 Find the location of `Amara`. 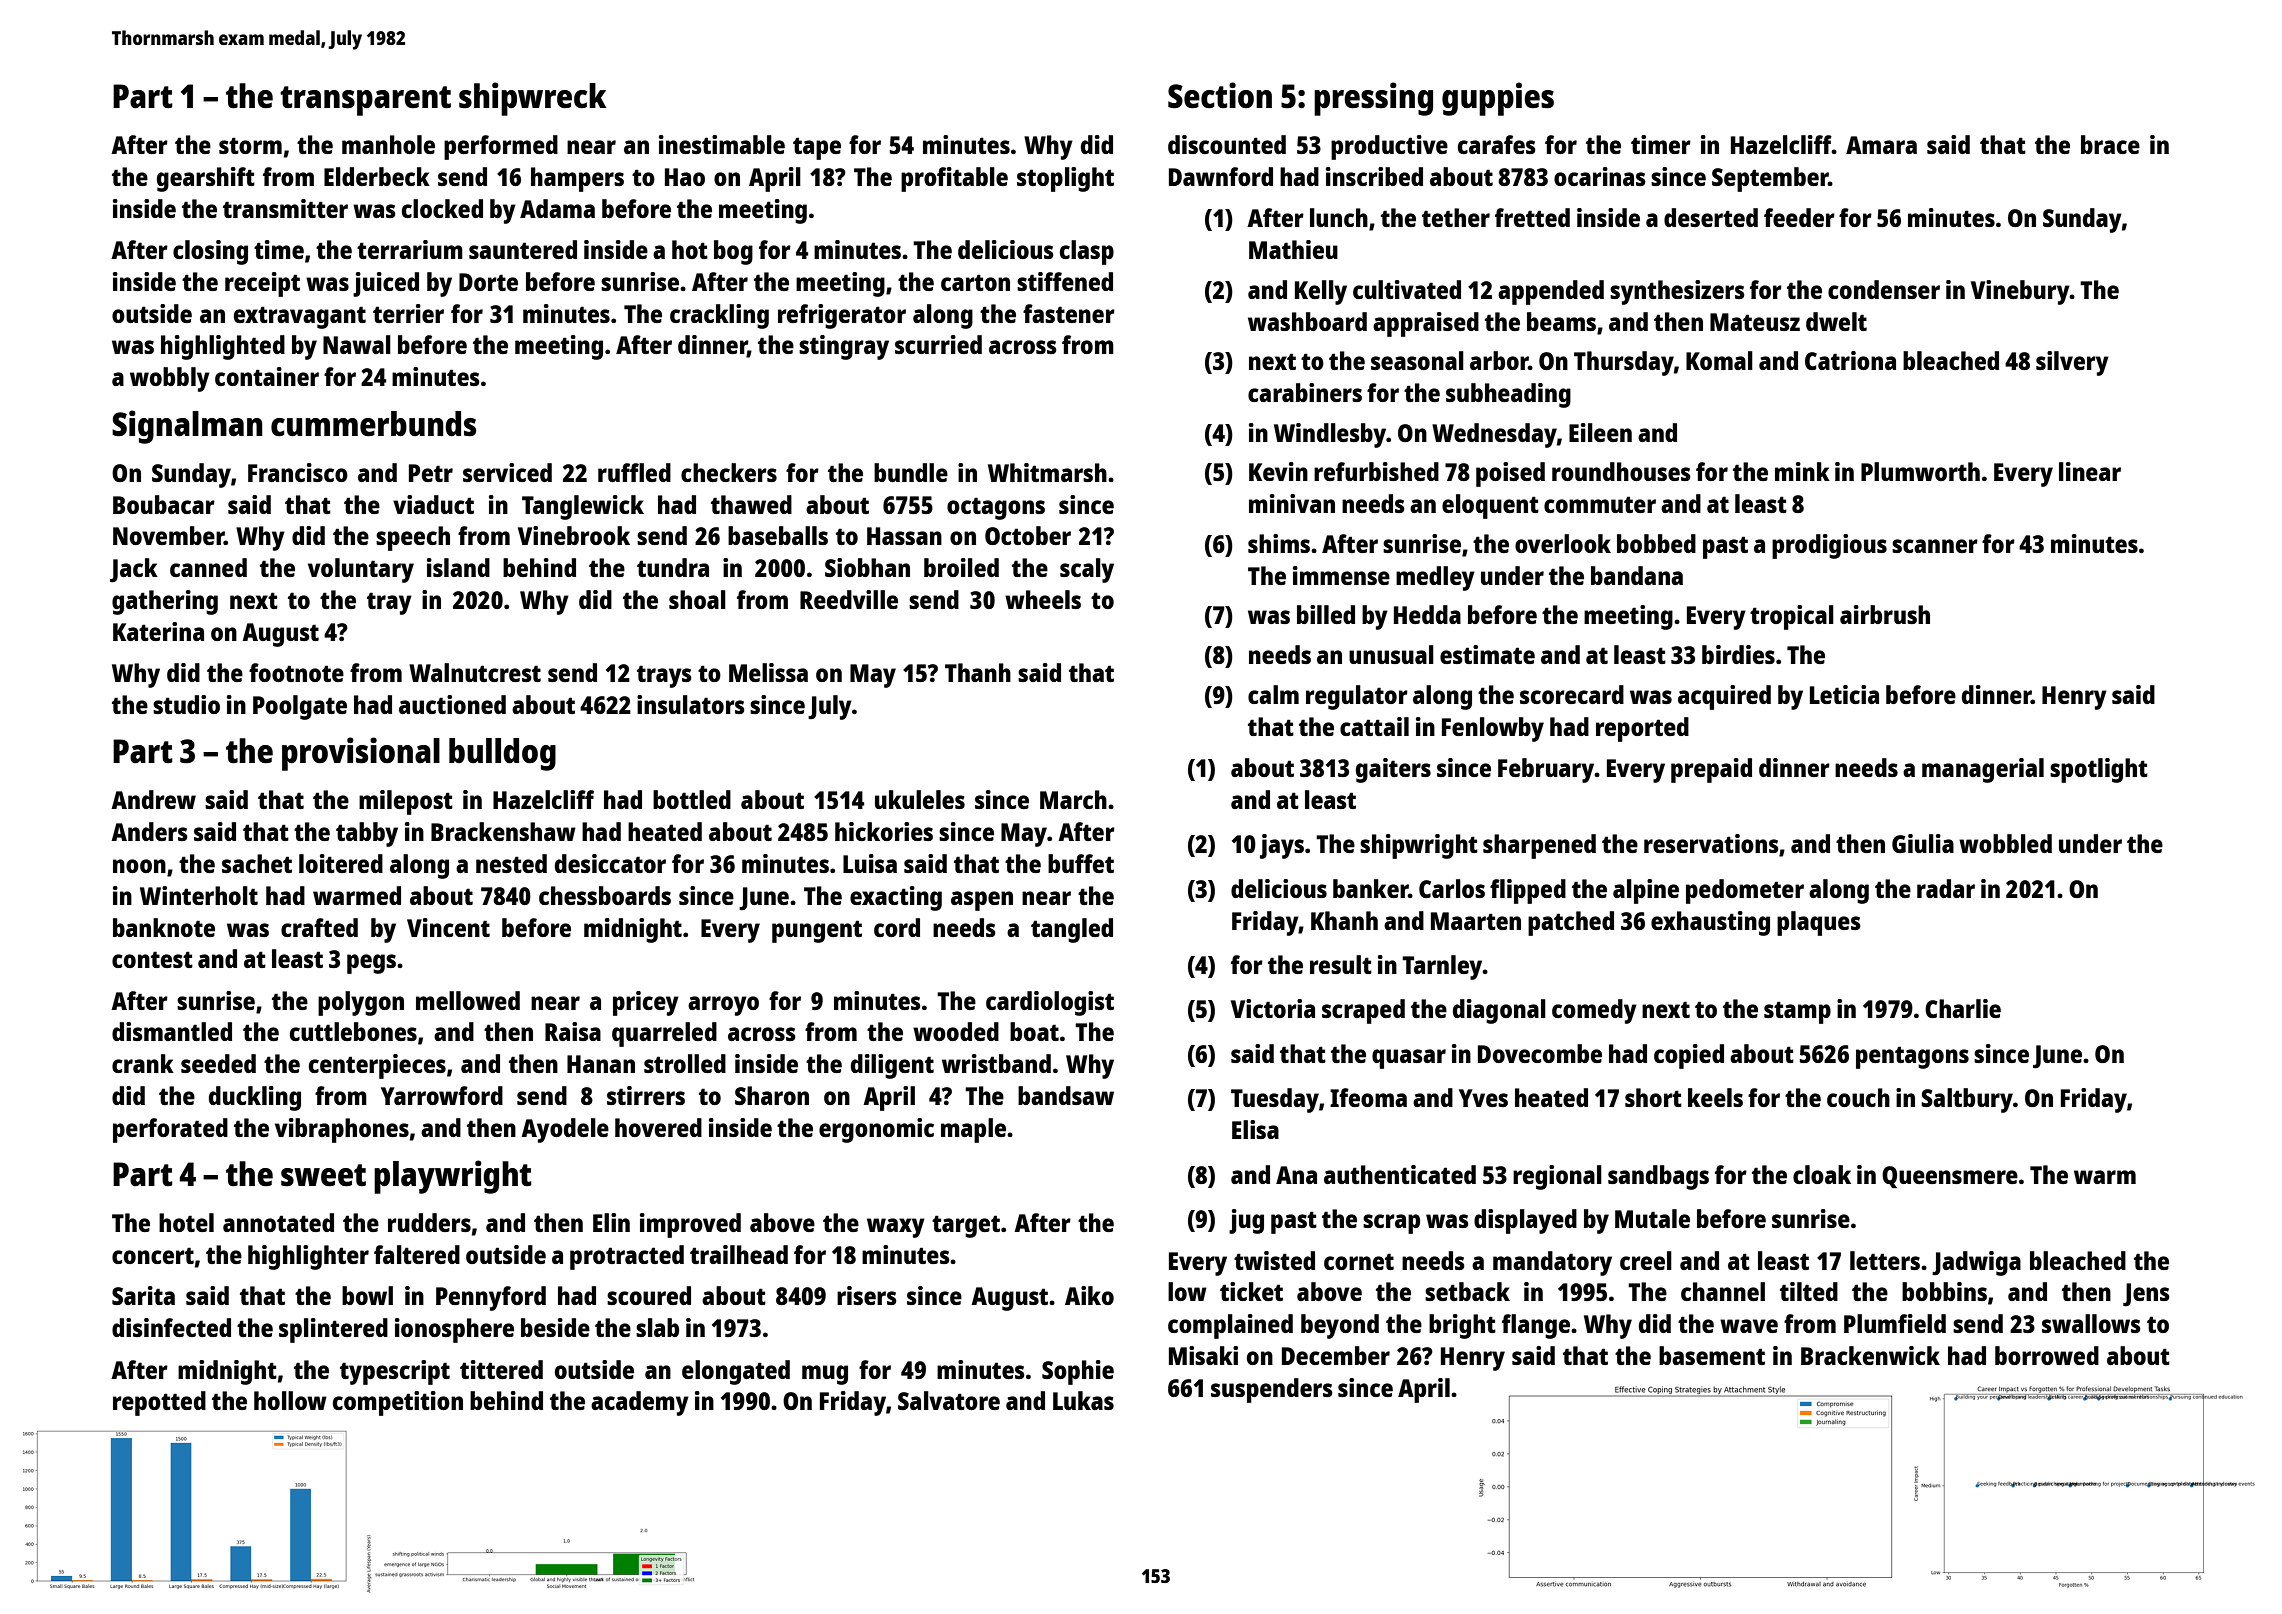

Amara is located at coordinates (1881, 145).
